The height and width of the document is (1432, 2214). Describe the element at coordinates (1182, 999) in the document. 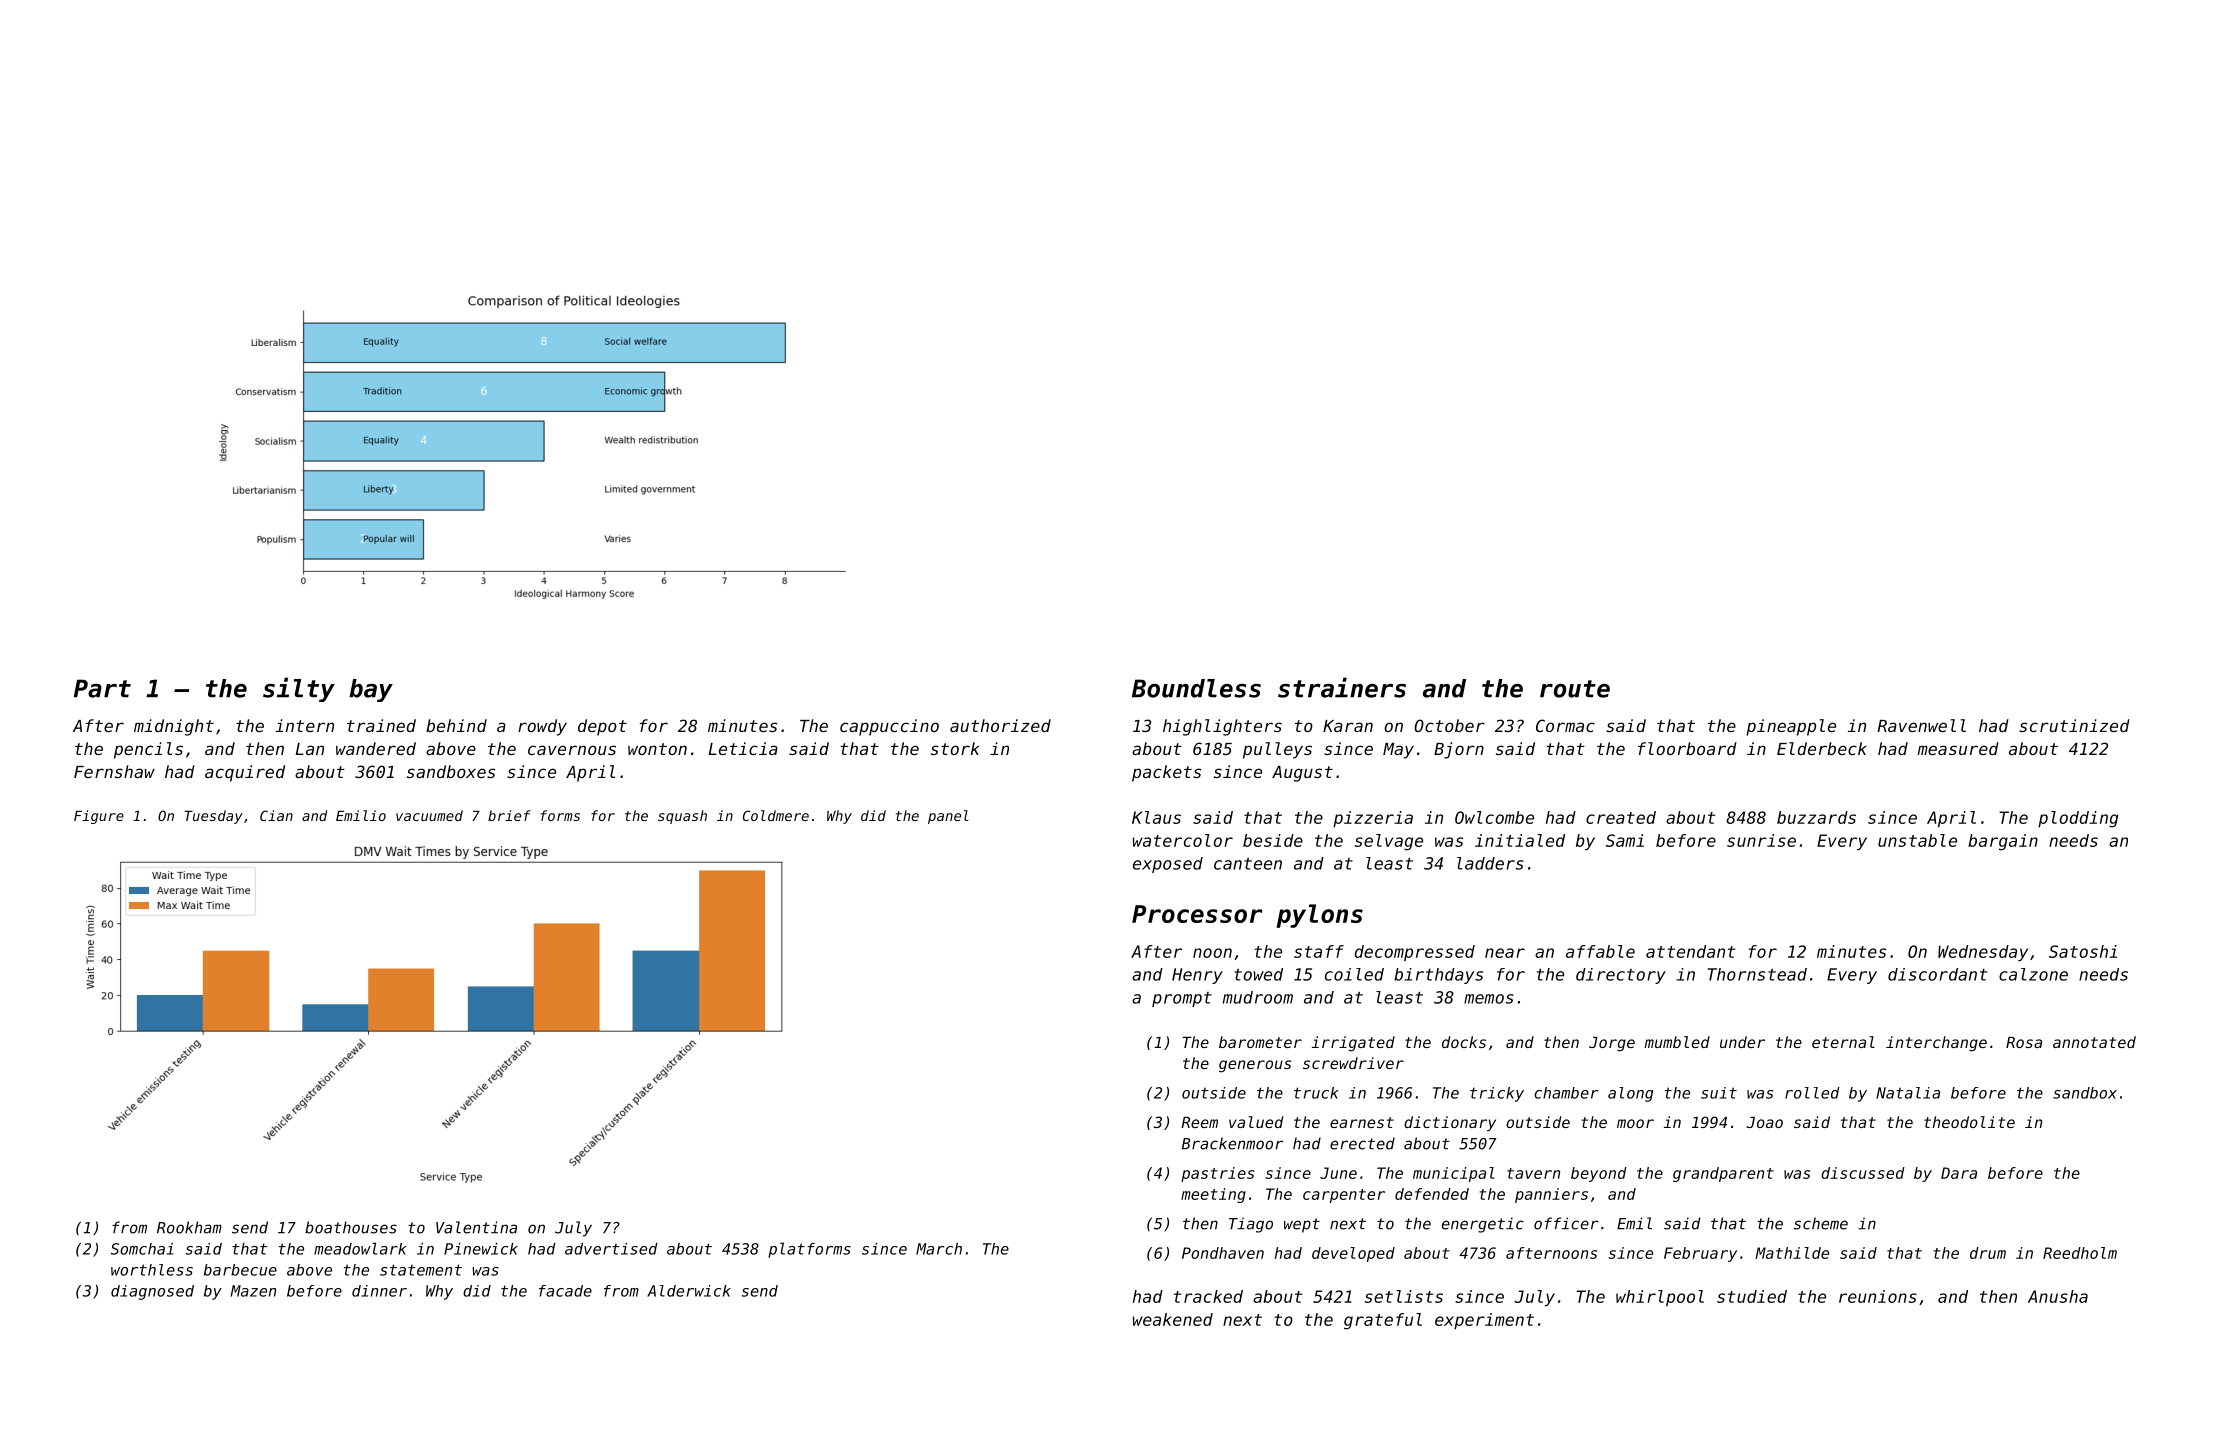

I see `prompt` at that location.
